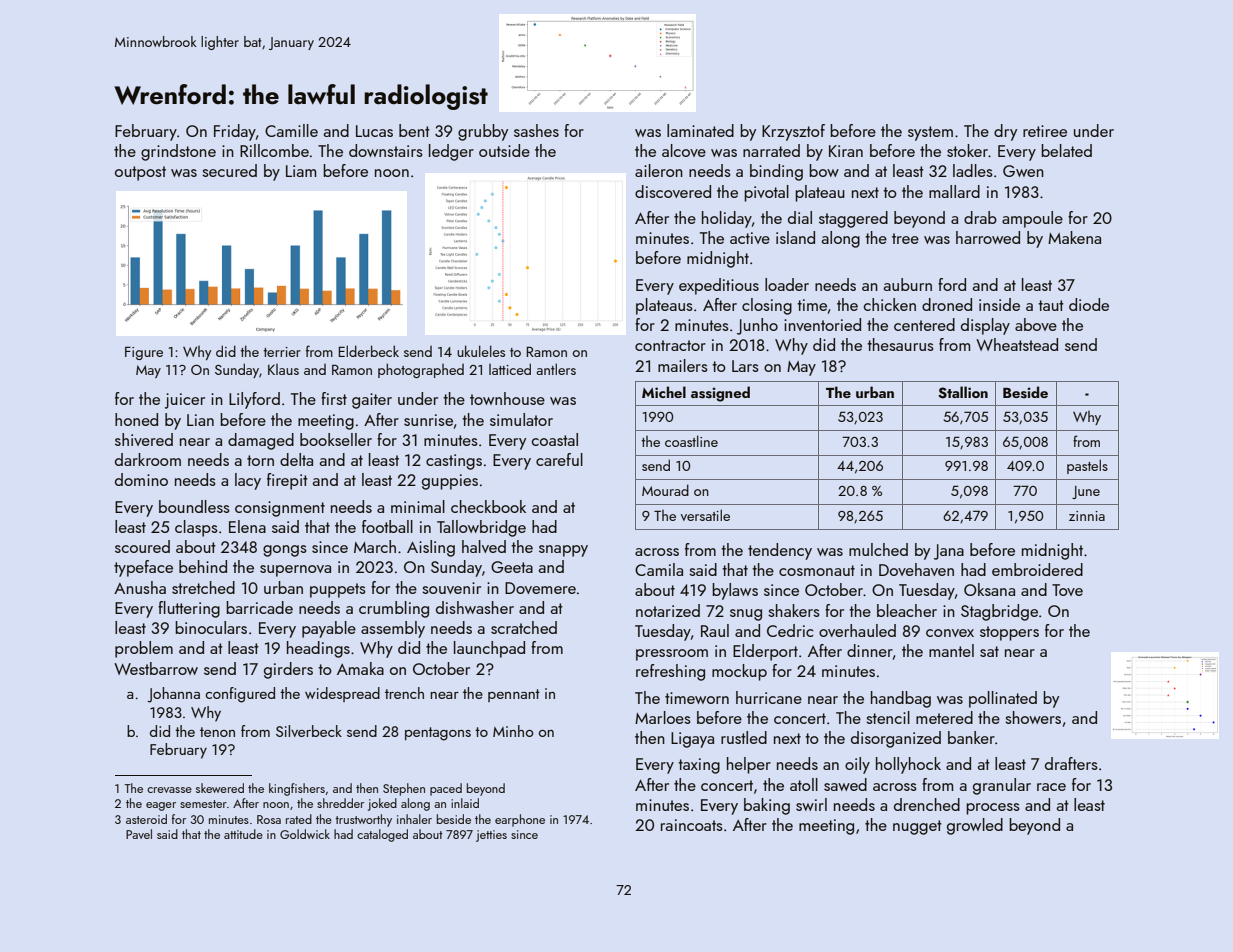 The image size is (1233, 952). Describe the element at coordinates (283, 369) in the screenshot. I see `Klaus` at that location.
